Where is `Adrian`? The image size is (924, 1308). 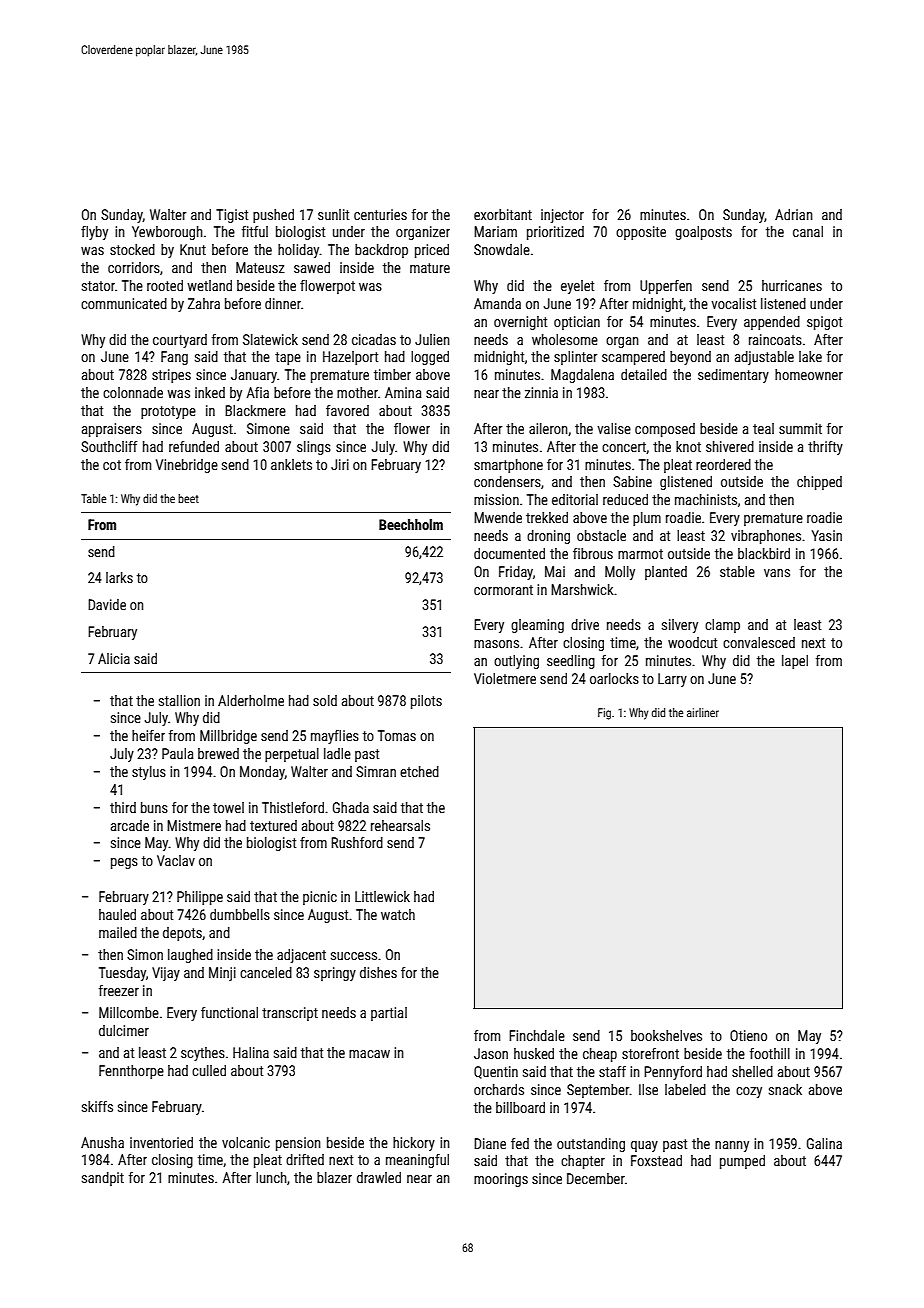 Adrian is located at coordinates (794, 214).
